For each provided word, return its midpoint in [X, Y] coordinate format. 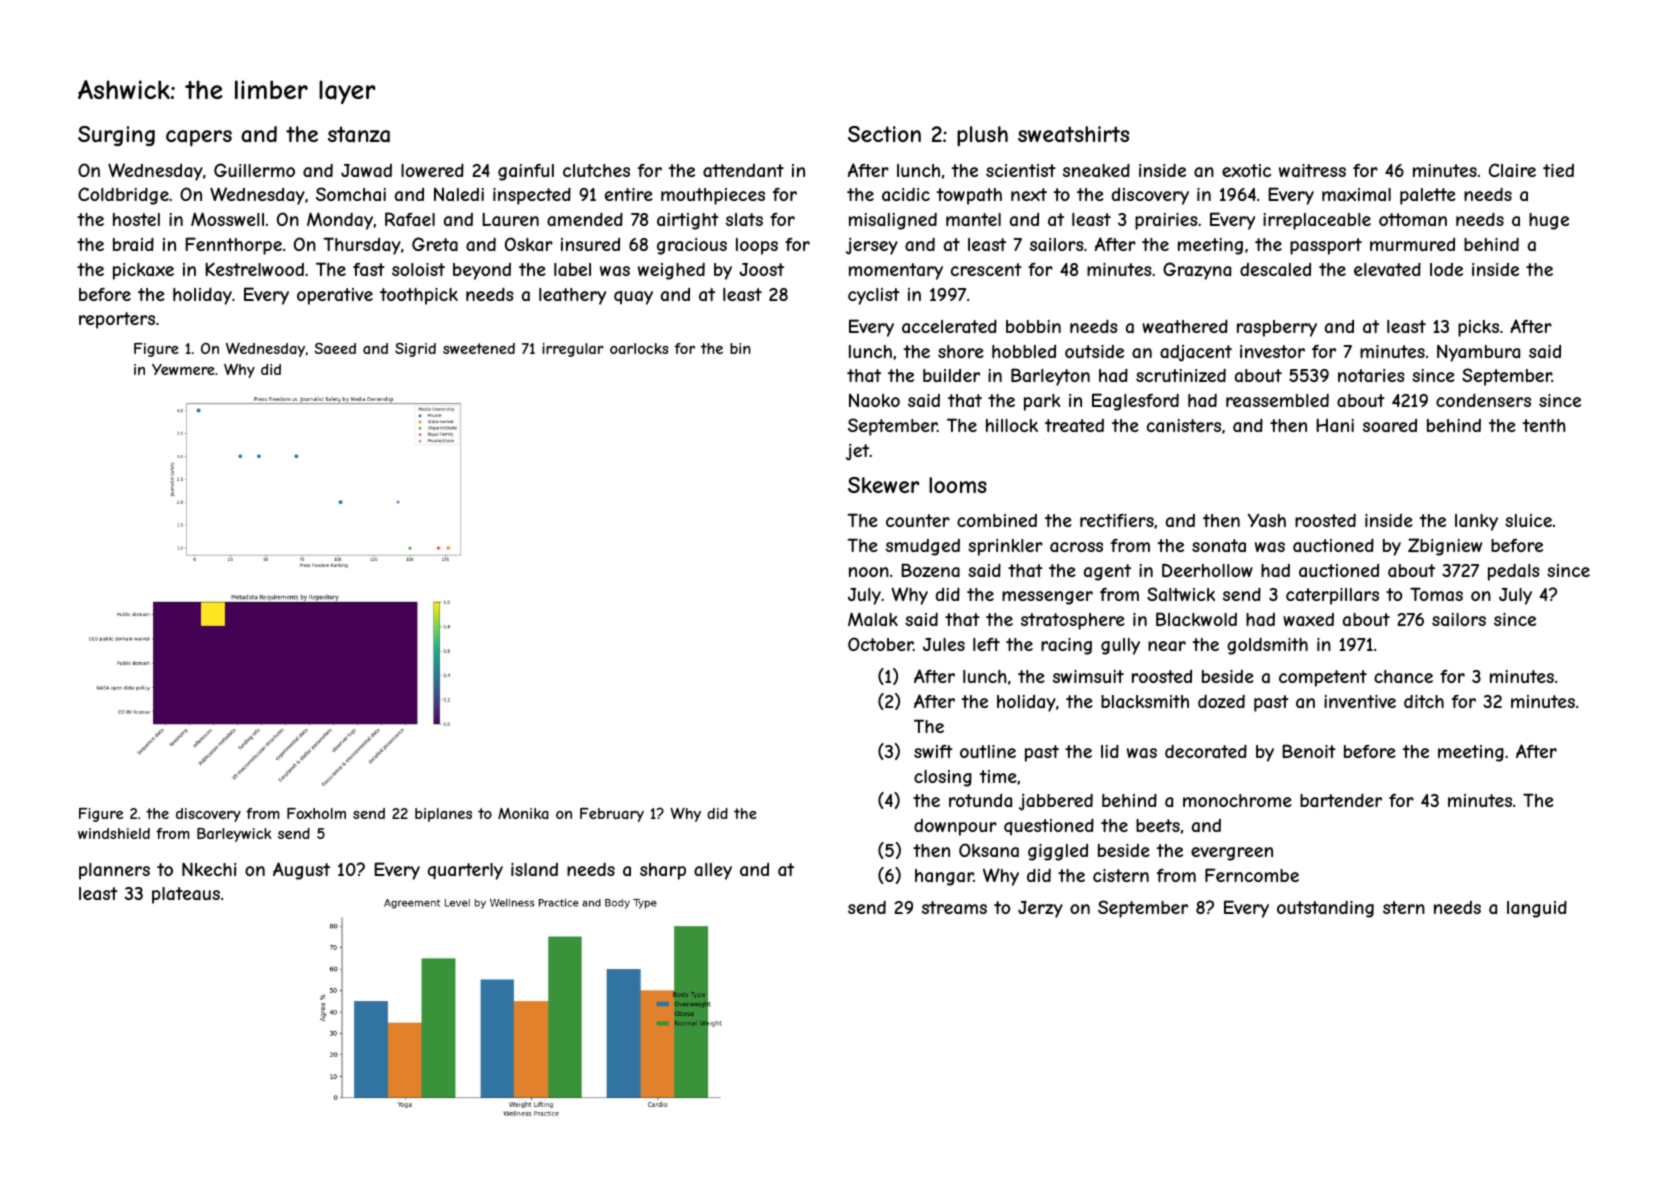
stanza [359, 134]
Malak [873, 619]
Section [884, 134]
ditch [1424, 701]
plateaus [186, 895]
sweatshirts [1073, 134]
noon [869, 572]
